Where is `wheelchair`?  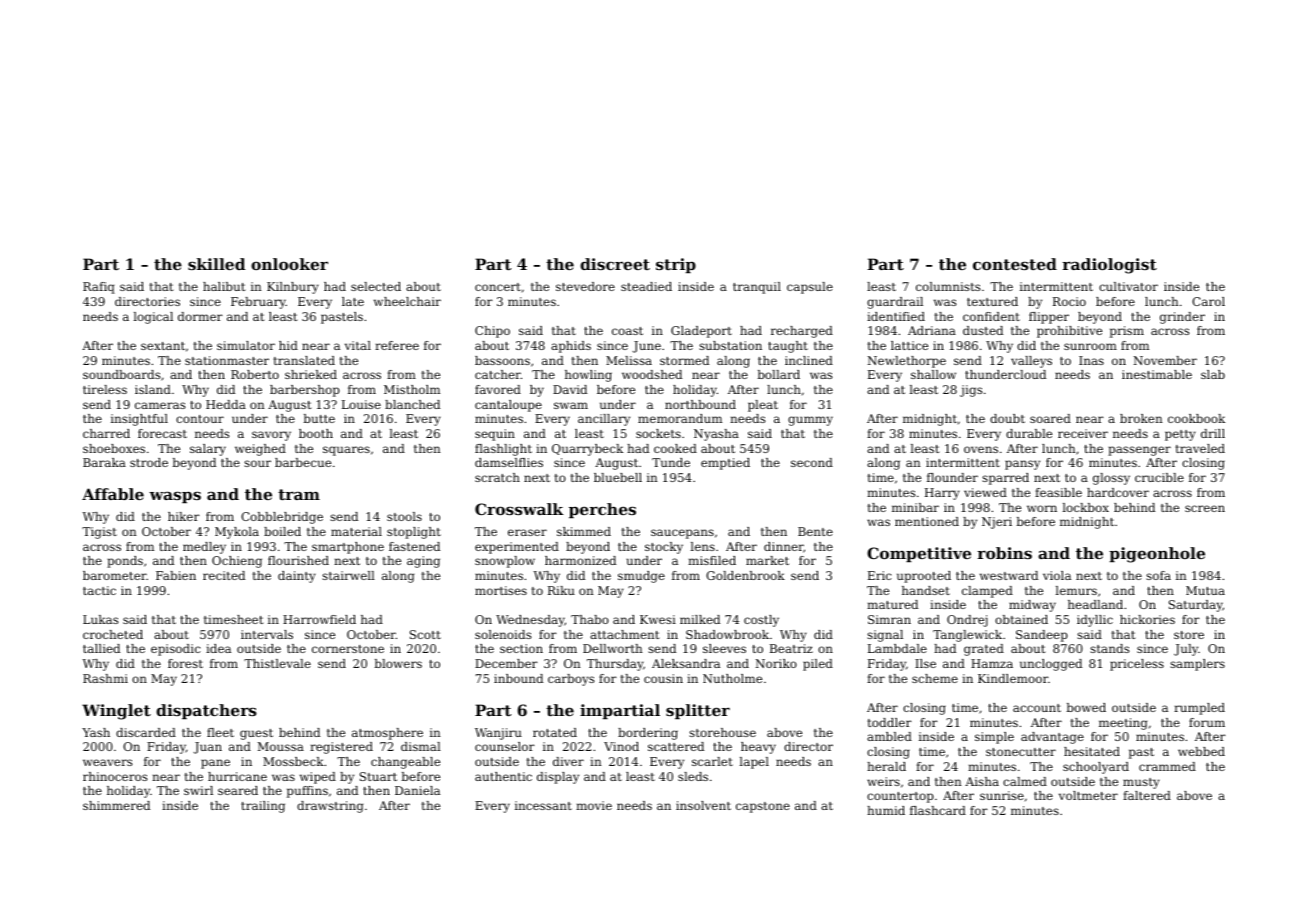 wheelchair is located at coordinates (407, 301).
